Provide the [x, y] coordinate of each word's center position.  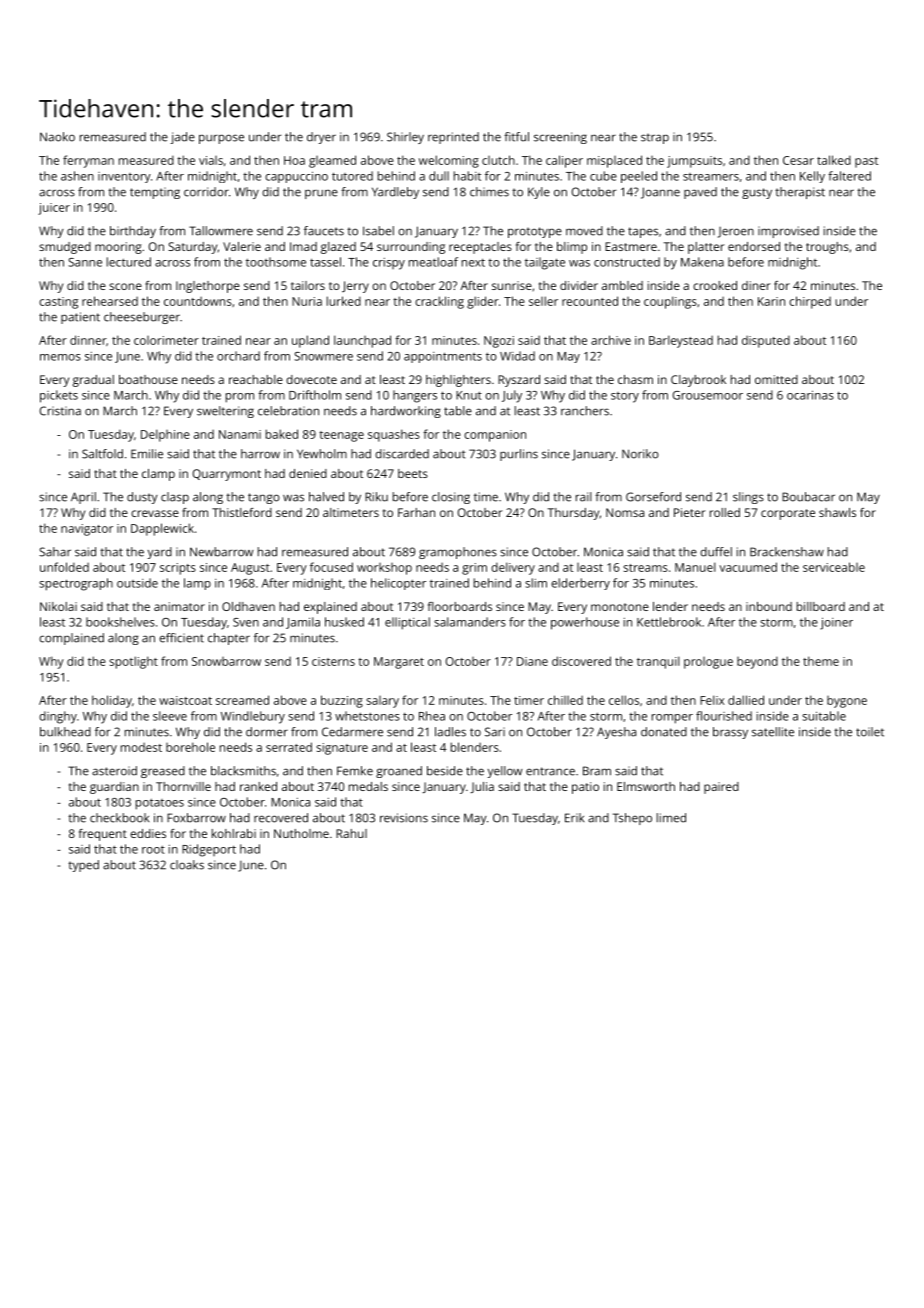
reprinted [453, 138]
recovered [281, 818]
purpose [221, 139]
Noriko [640, 454]
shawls [837, 512]
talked [834, 160]
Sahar [55, 552]
